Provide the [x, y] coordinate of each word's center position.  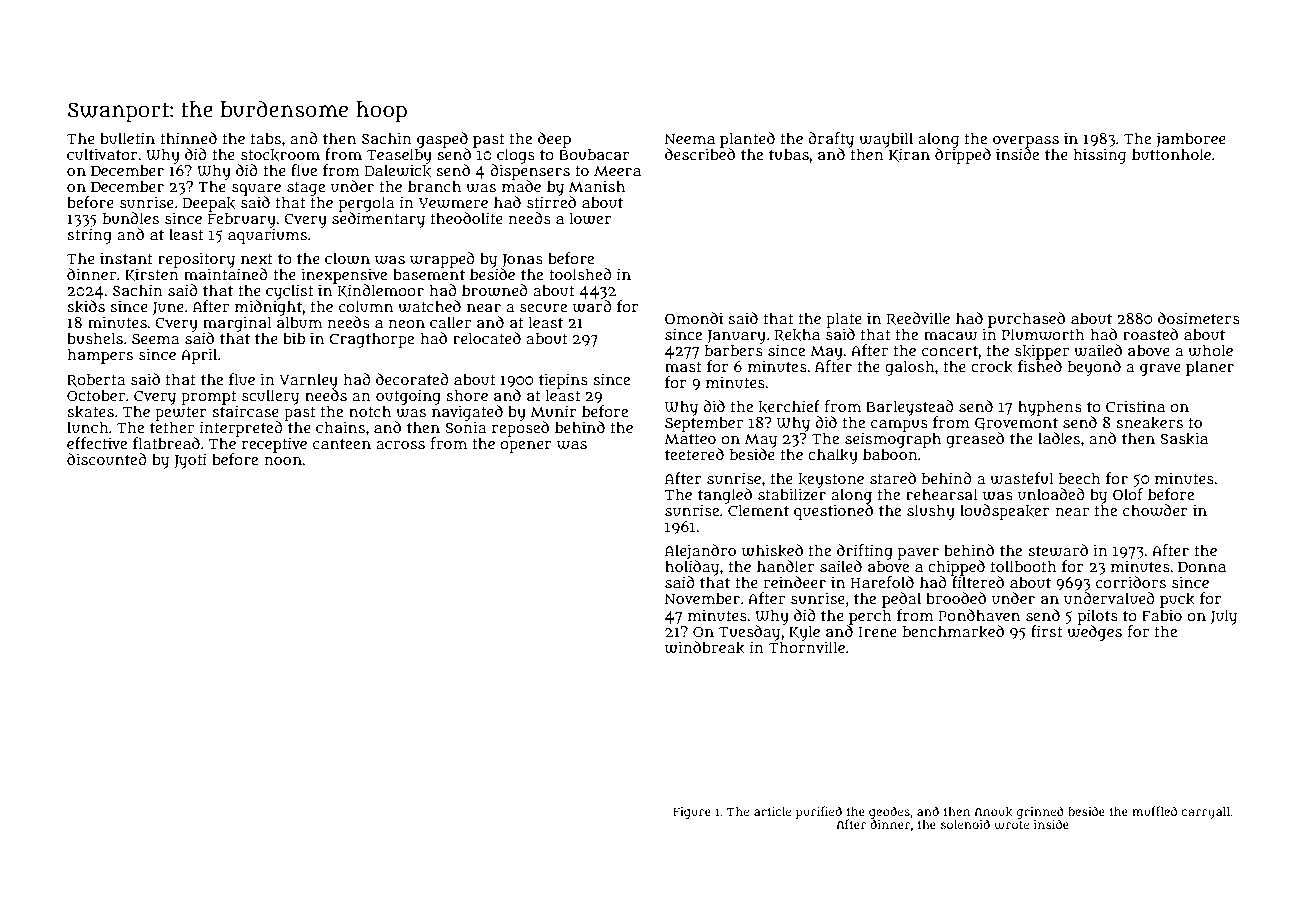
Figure [692, 813]
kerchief [789, 406]
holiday [692, 568]
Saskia [1184, 438]
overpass [1026, 142]
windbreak [705, 647]
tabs [266, 138]
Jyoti [190, 461]
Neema [689, 138]
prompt [209, 398]
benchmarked [953, 631]
